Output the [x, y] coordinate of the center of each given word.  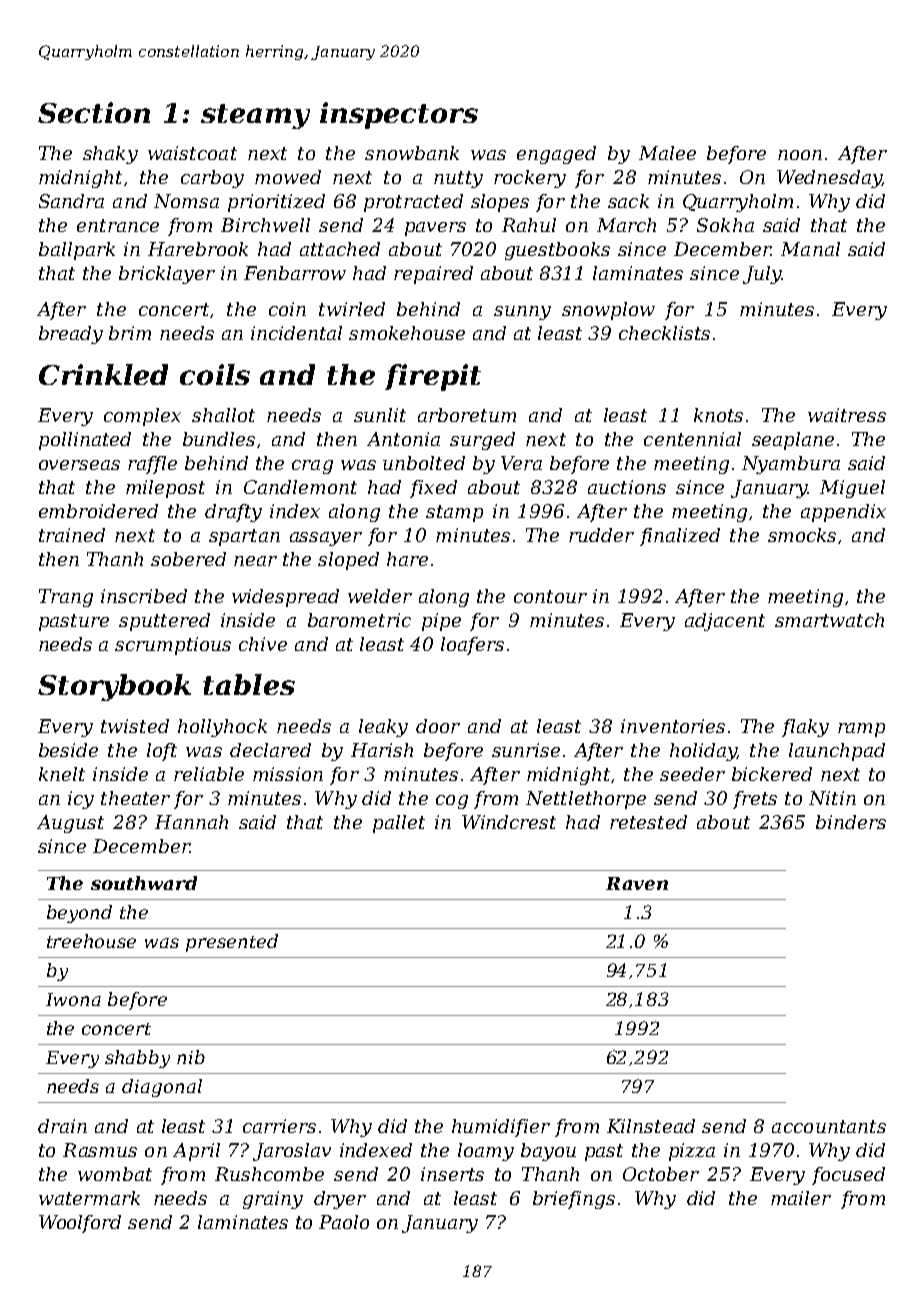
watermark [89, 1198]
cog [452, 802]
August [70, 824]
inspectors [399, 115]
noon [800, 155]
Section [94, 112]
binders [851, 822]
